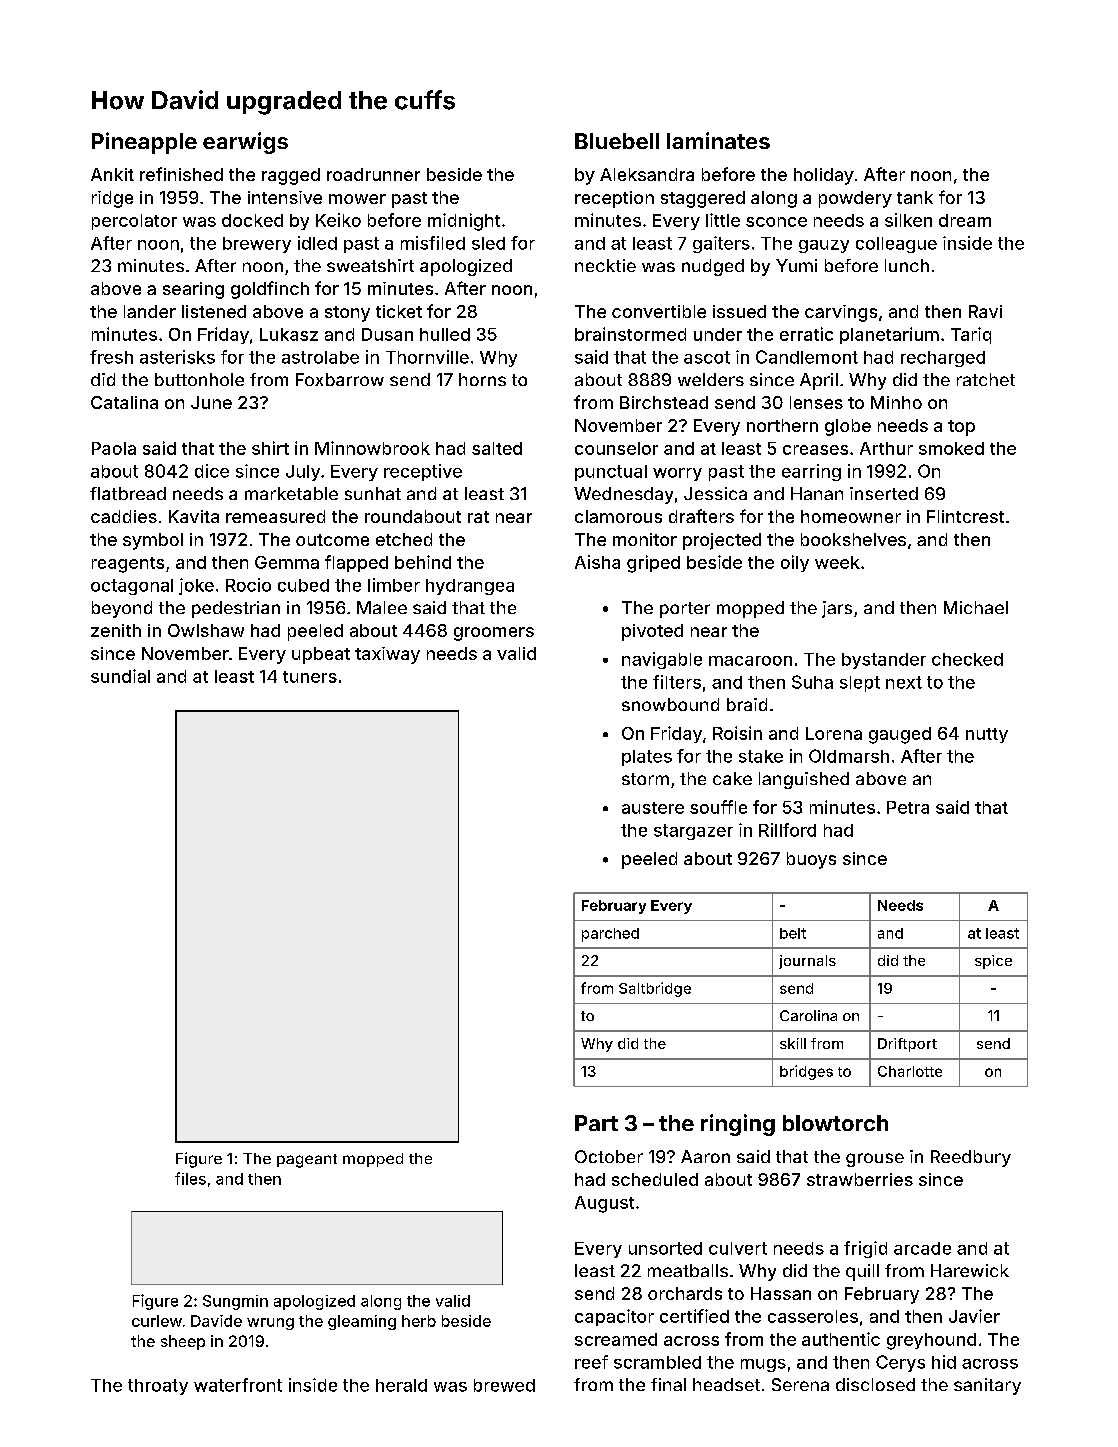  Describe the element at coordinates (610, 935) in the screenshot. I see `parched` at that location.
